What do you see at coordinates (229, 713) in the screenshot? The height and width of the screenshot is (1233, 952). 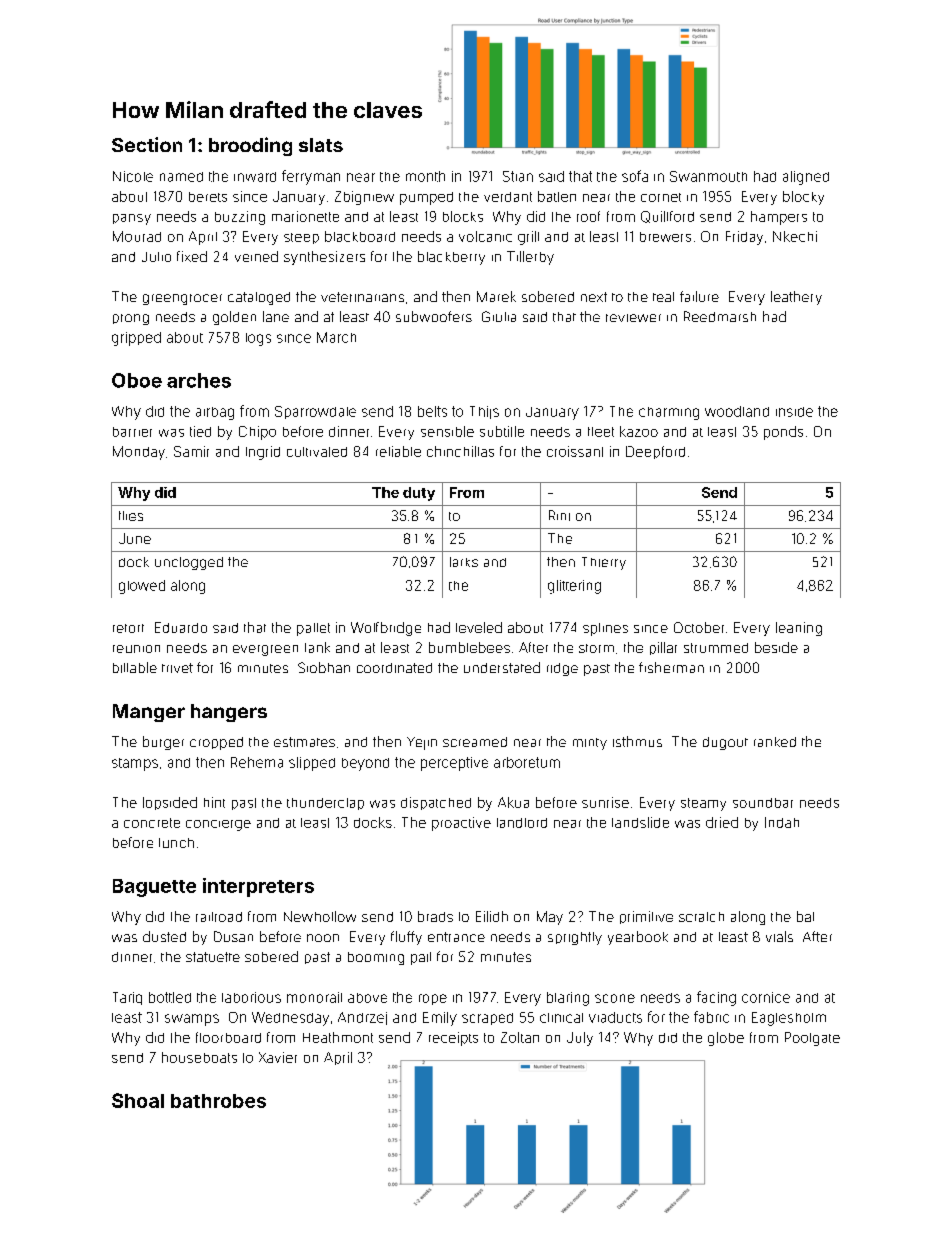 I see `hangers` at bounding box center [229, 713].
